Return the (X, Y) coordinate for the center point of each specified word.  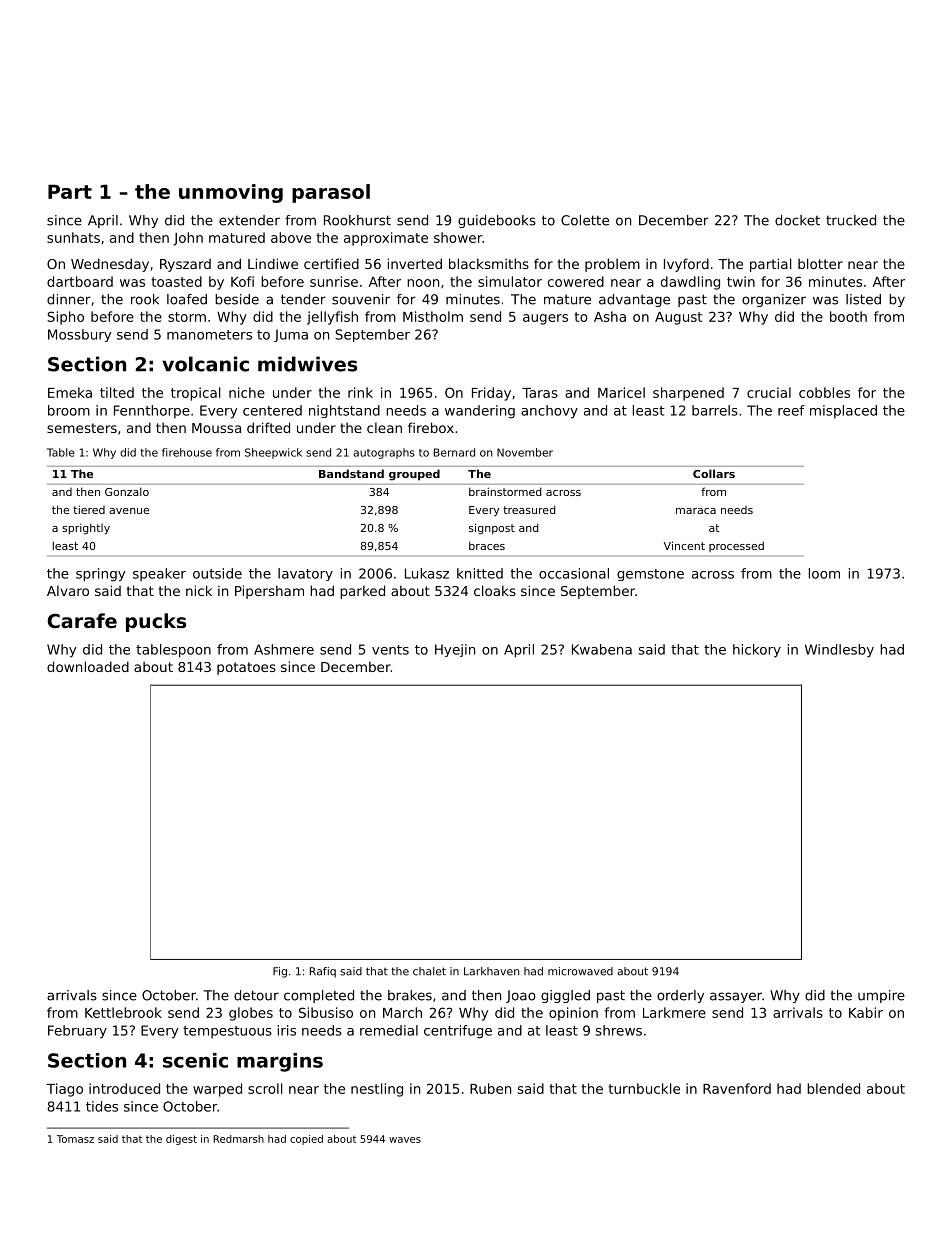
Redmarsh (238, 1139)
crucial (769, 392)
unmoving (231, 193)
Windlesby (839, 651)
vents (390, 650)
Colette (585, 220)
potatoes (246, 668)
